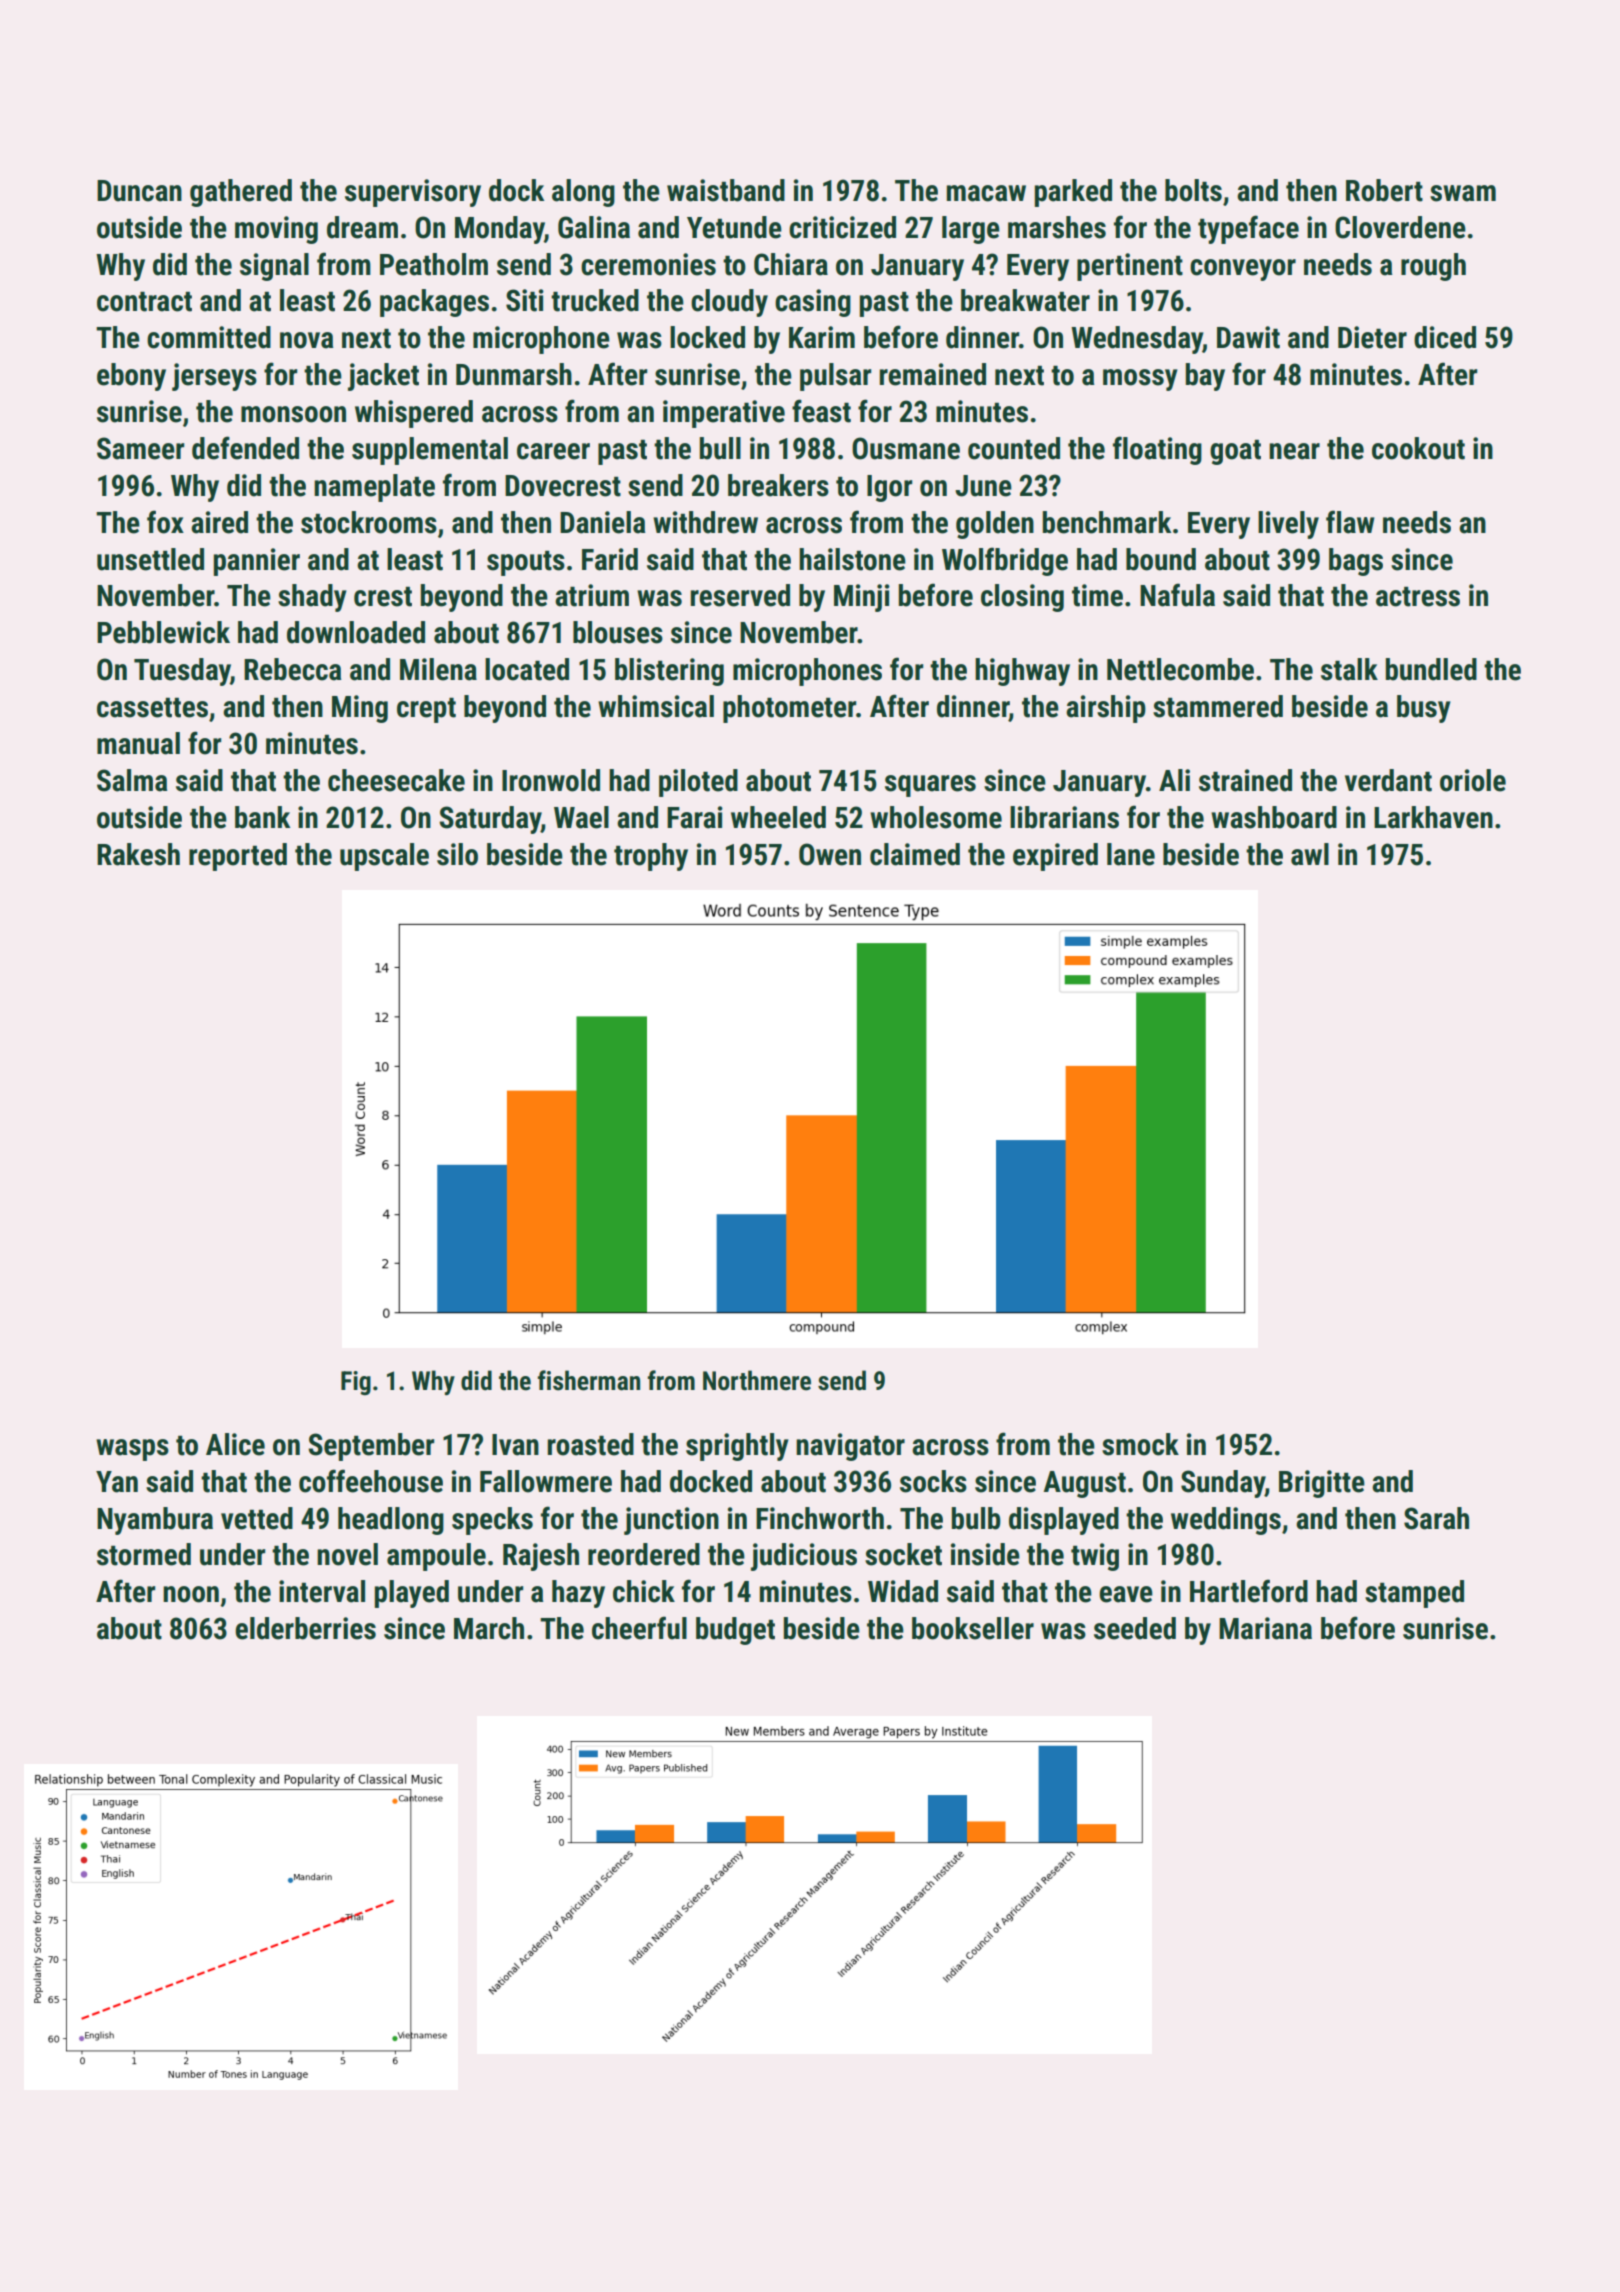  What do you see at coordinates (1265, 1628) in the screenshot?
I see `Mariana` at bounding box center [1265, 1628].
